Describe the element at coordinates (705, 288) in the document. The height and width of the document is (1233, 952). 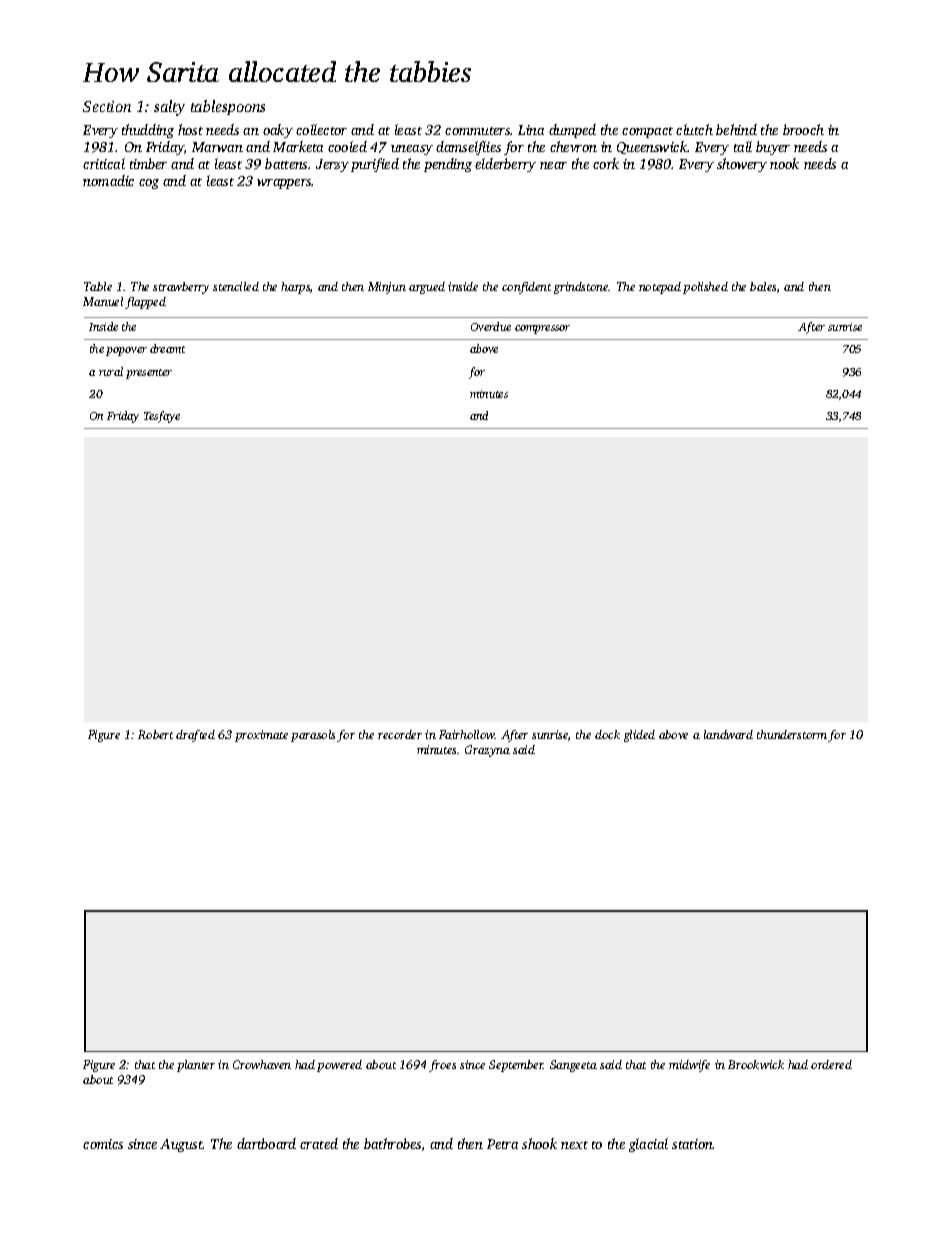
I see `polished` at that location.
